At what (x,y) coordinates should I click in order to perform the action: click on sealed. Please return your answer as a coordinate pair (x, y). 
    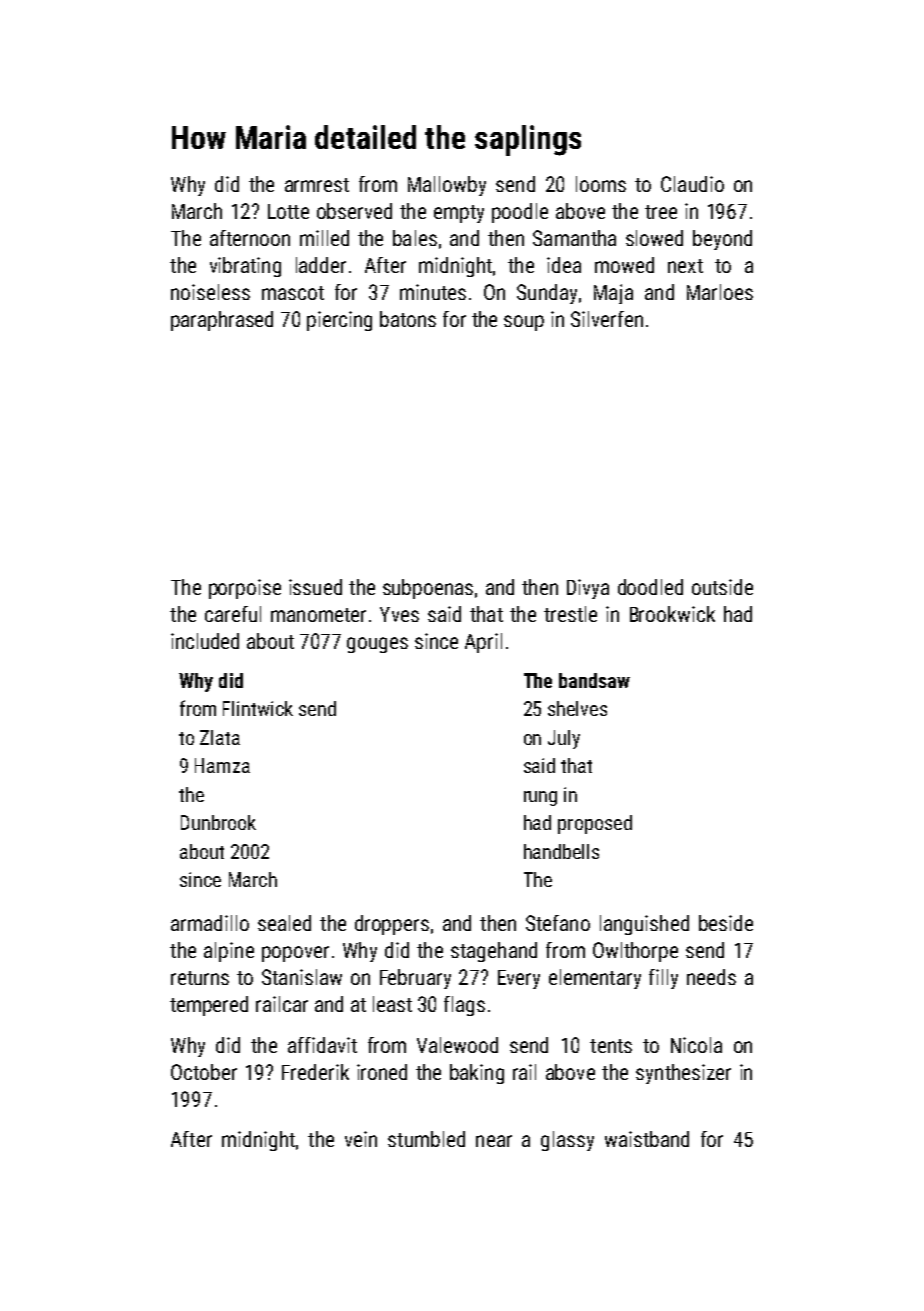
    Looking at the image, I should click on (284, 923).
